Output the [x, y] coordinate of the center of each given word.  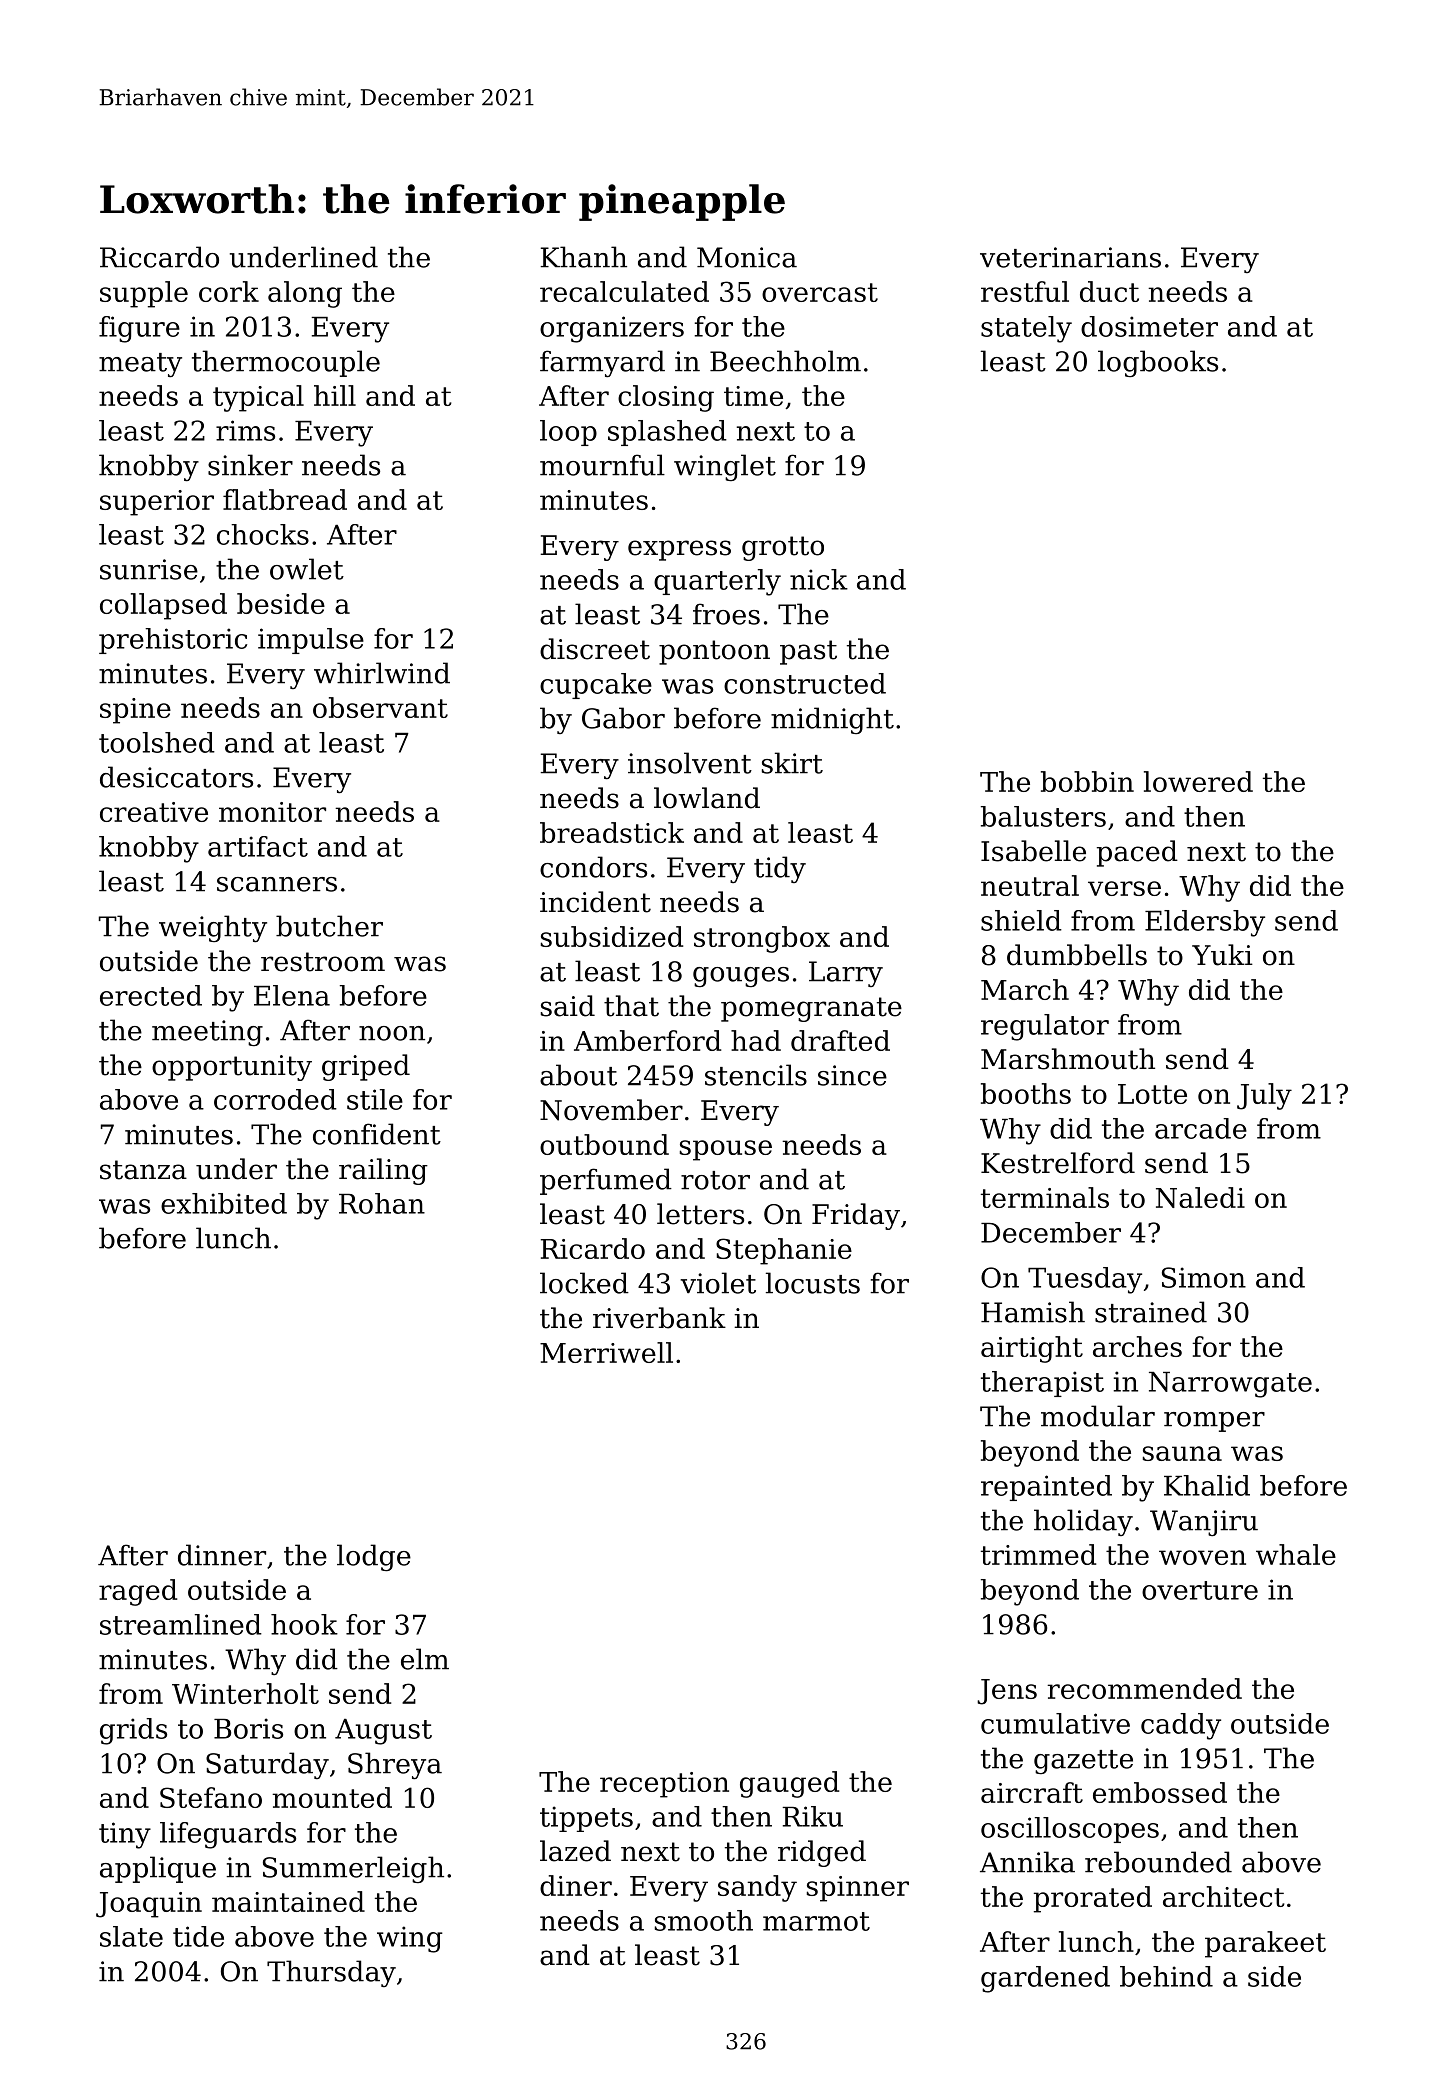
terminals [1045, 1197]
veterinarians [1070, 257]
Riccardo [159, 257]
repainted [1046, 1488]
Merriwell [606, 1352]
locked [584, 1283]
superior [157, 503]
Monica [747, 257]
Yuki [1222, 955]
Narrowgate [1230, 1385]
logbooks [1158, 363]
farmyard [602, 363]
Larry [846, 974]
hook [304, 1624]
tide [198, 1936]
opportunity [232, 1068]
